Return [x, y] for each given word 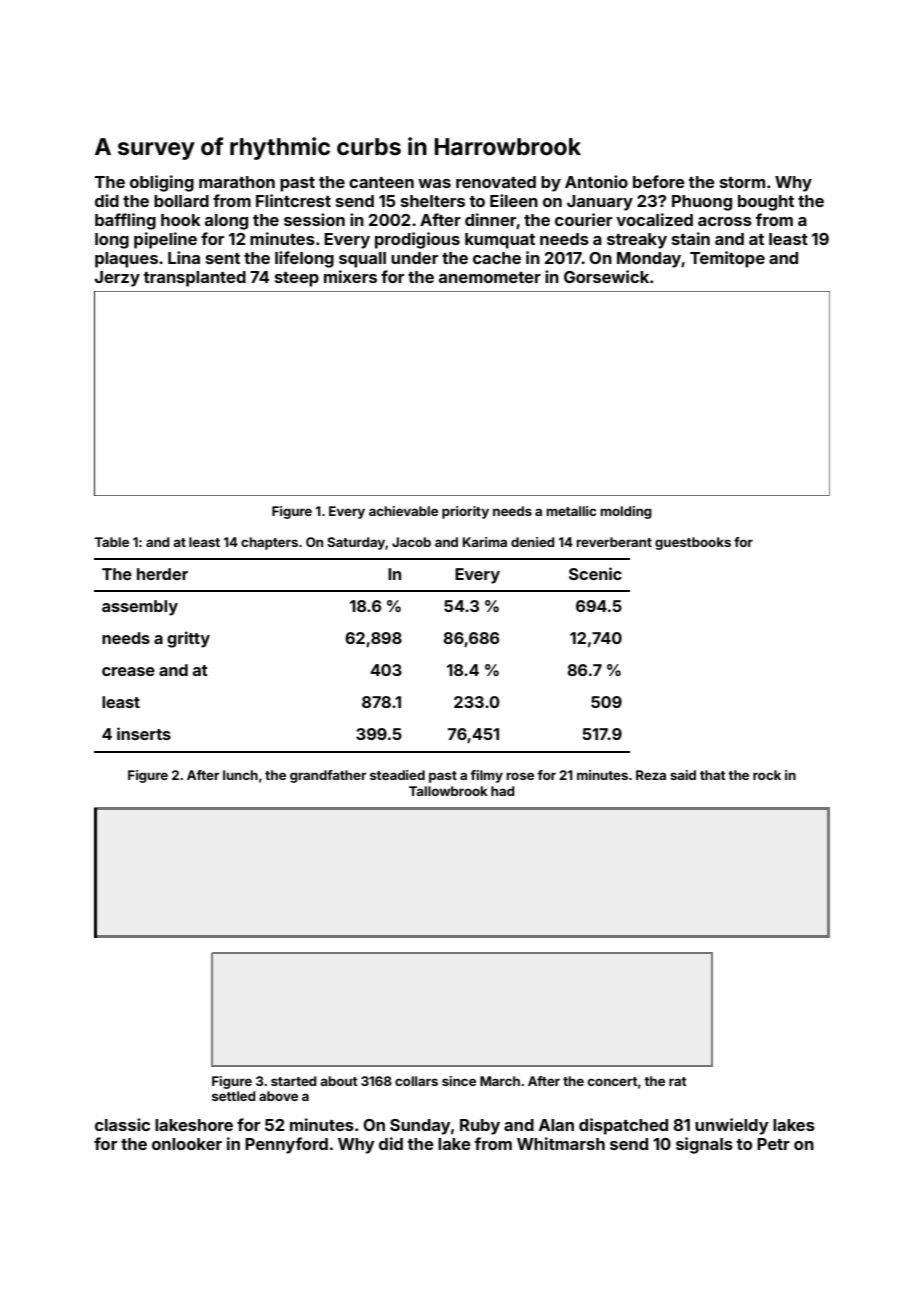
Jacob [411, 542]
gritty [188, 639]
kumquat [500, 241]
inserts [144, 733]
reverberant [614, 542]
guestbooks [693, 543]
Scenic [595, 573]
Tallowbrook [448, 791]
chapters [269, 543]
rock [767, 775]
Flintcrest [293, 200]
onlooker [187, 1144]
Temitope [727, 259]
